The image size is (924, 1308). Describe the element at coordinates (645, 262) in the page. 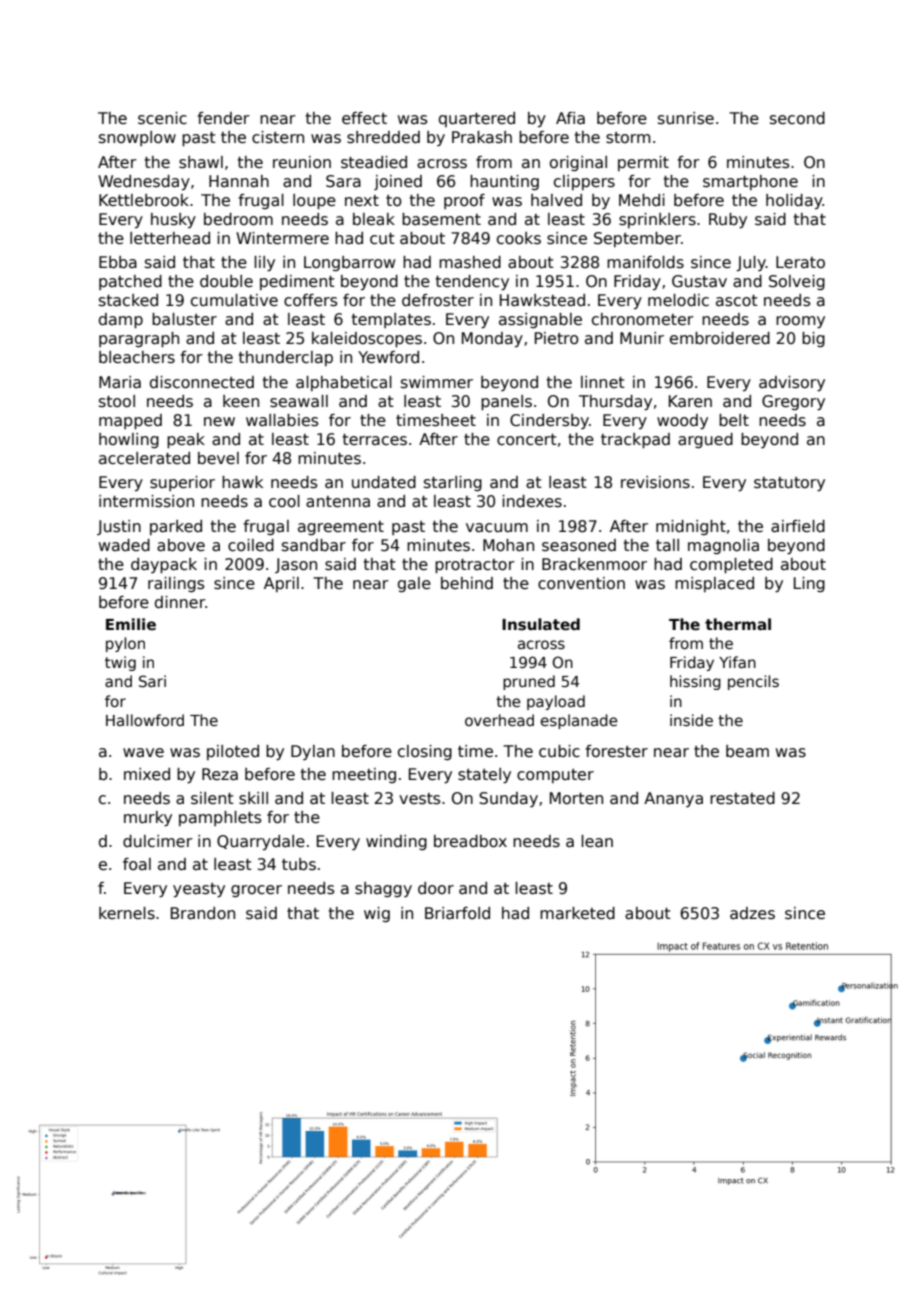

I see `manifolds` at that location.
